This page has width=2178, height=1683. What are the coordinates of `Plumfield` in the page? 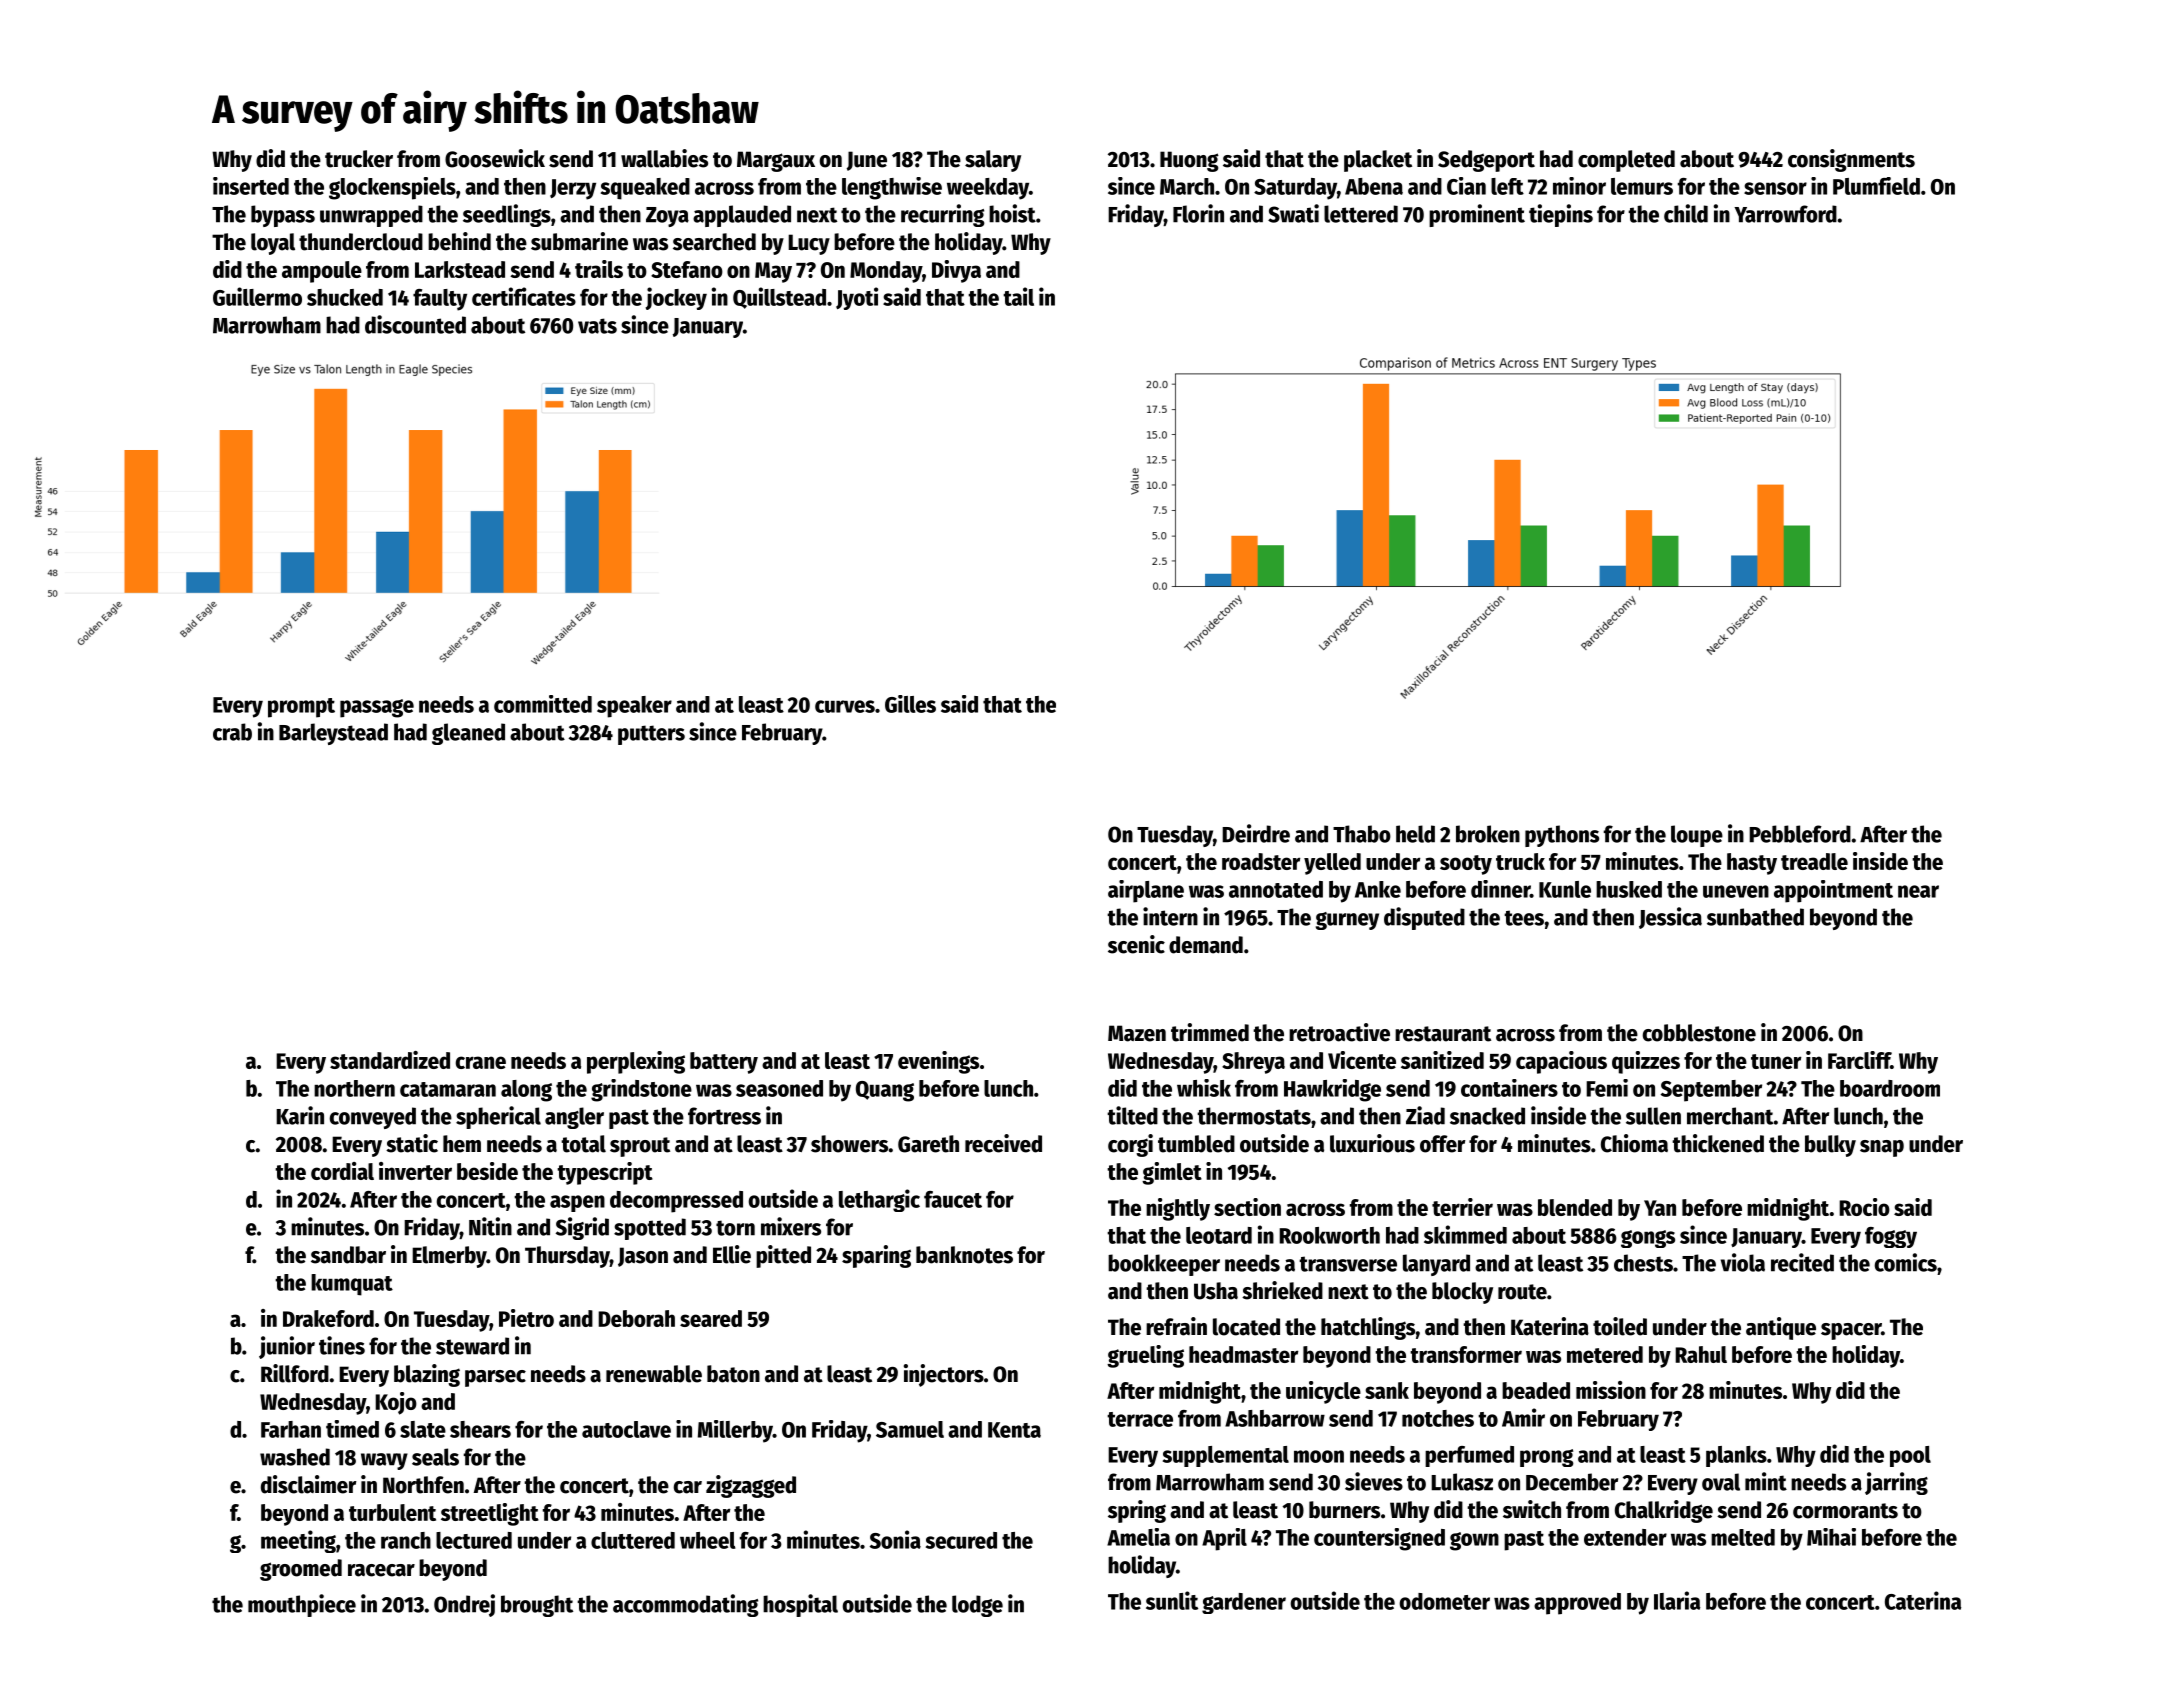 It's located at (1876, 186).
